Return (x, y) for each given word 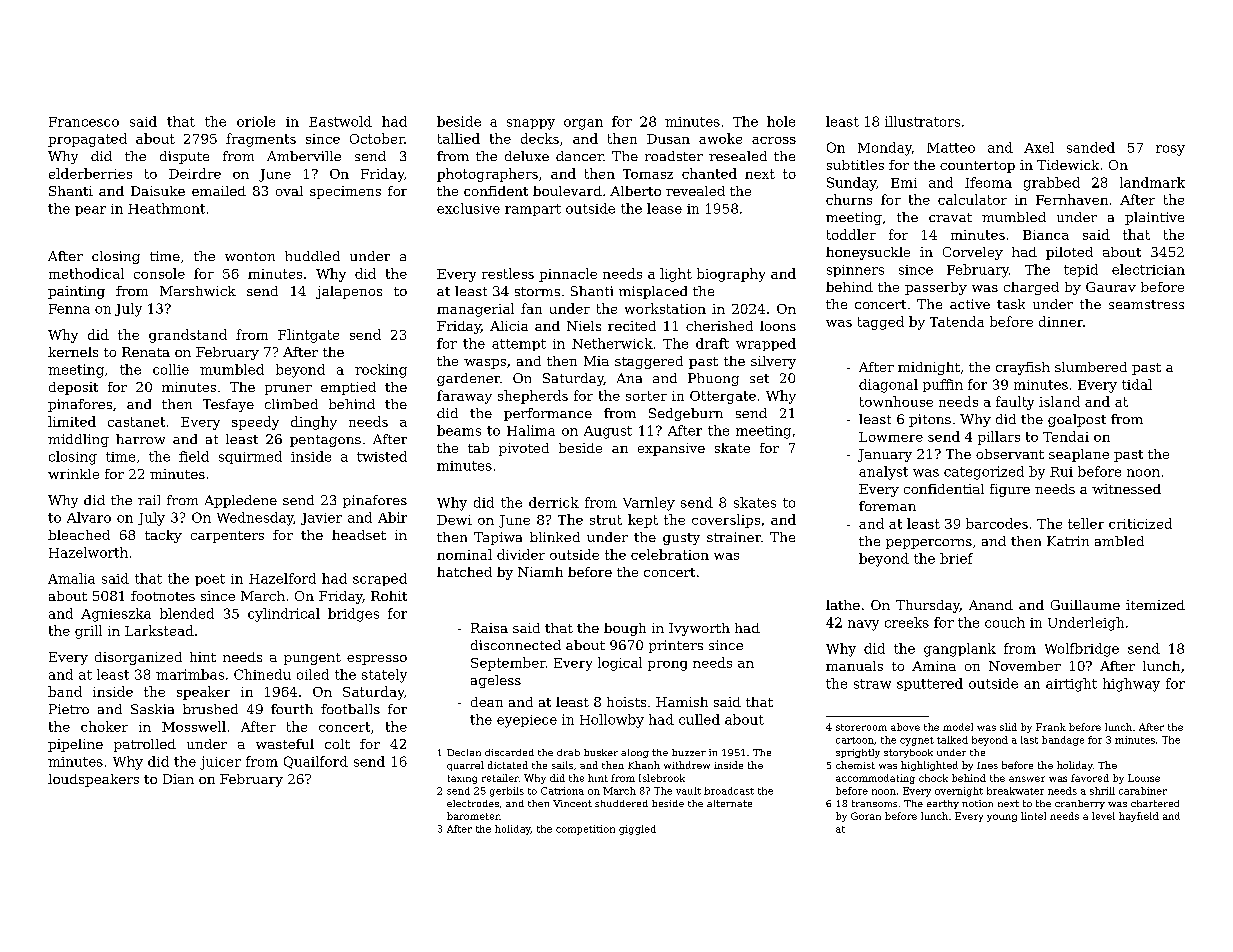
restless (508, 273)
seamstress (1146, 304)
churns (849, 199)
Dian (178, 779)
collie (171, 369)
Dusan (668, 139)
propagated (87, 140)
